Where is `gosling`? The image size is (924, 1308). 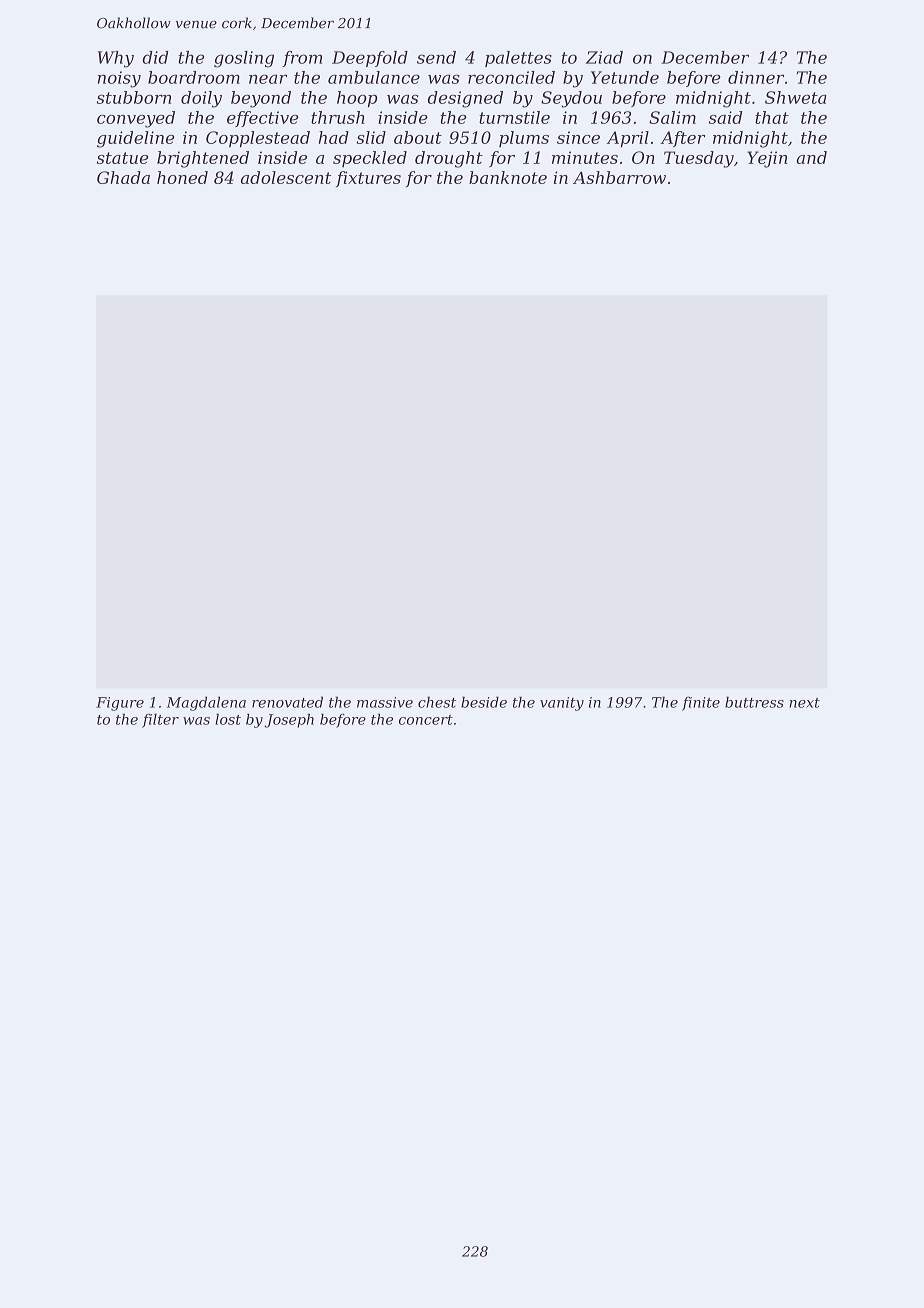
gosling is located at coordinates (244, 59).
